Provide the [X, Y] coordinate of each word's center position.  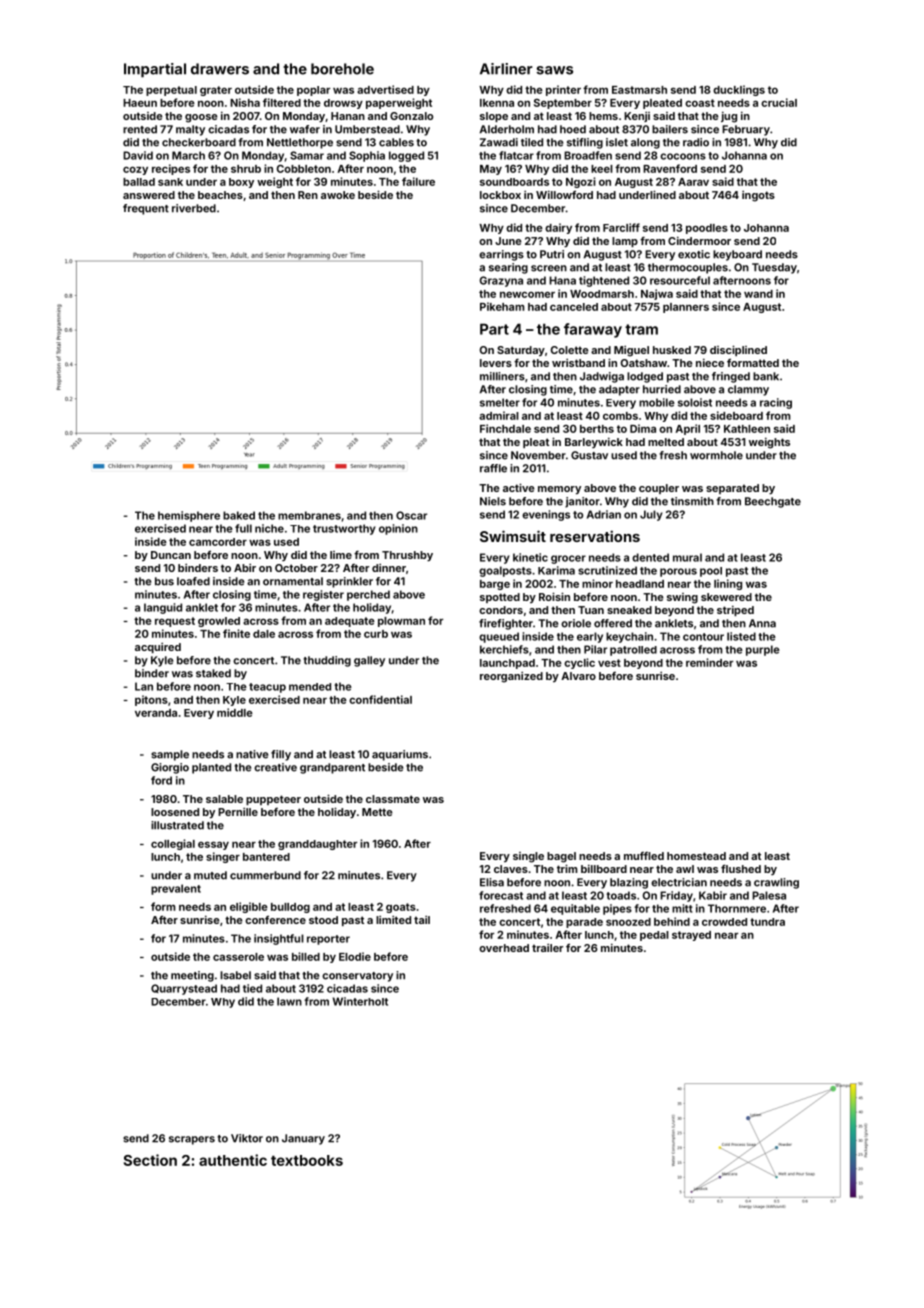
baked [239, 515]
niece [710, 362]
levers [496, 363]
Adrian [604, 514]
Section [150, 1160]
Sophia [367, 156]
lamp [625, 242]
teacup [267, 688]
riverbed [194, 208]
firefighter [506, 624]
